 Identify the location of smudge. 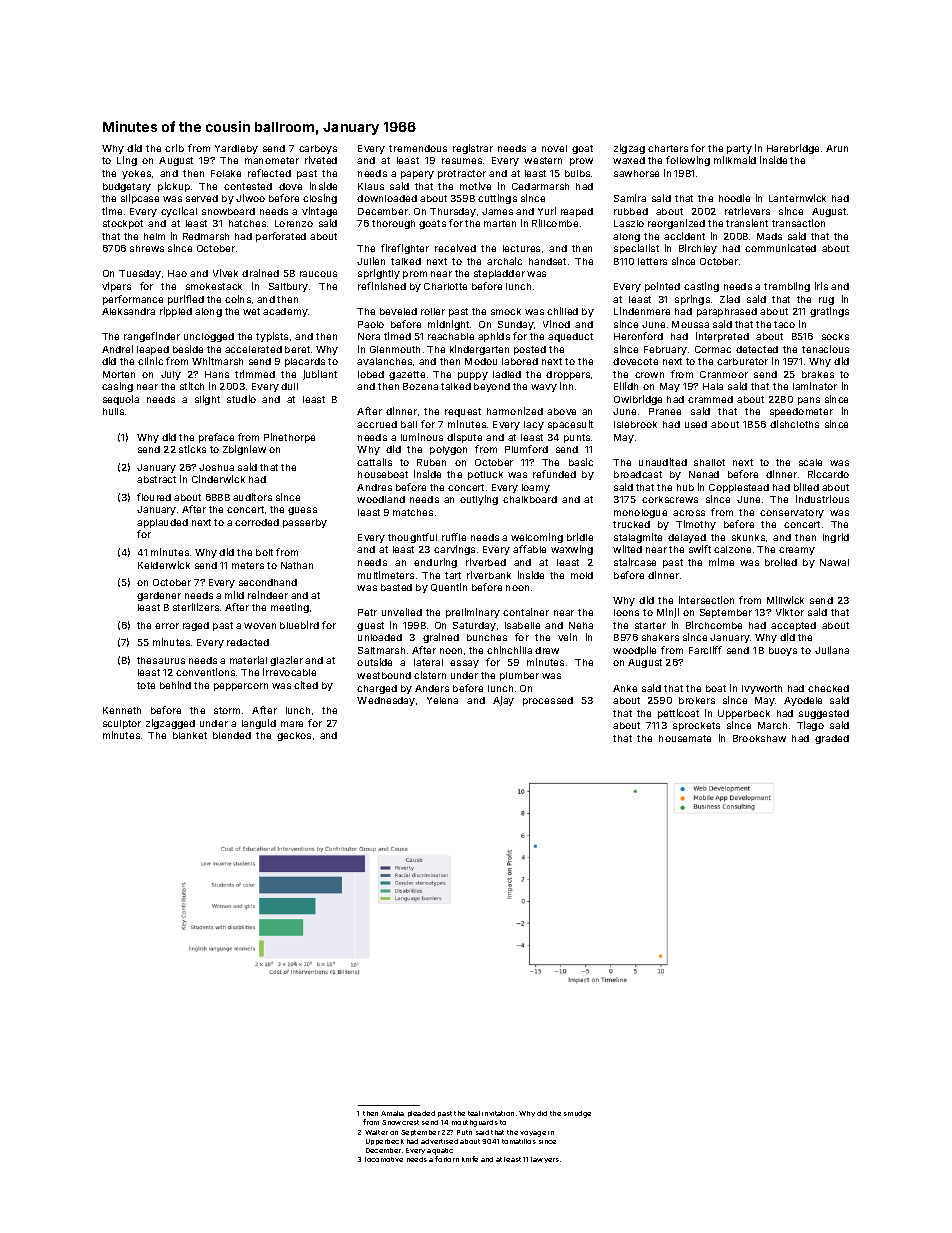
(577, 1114).
